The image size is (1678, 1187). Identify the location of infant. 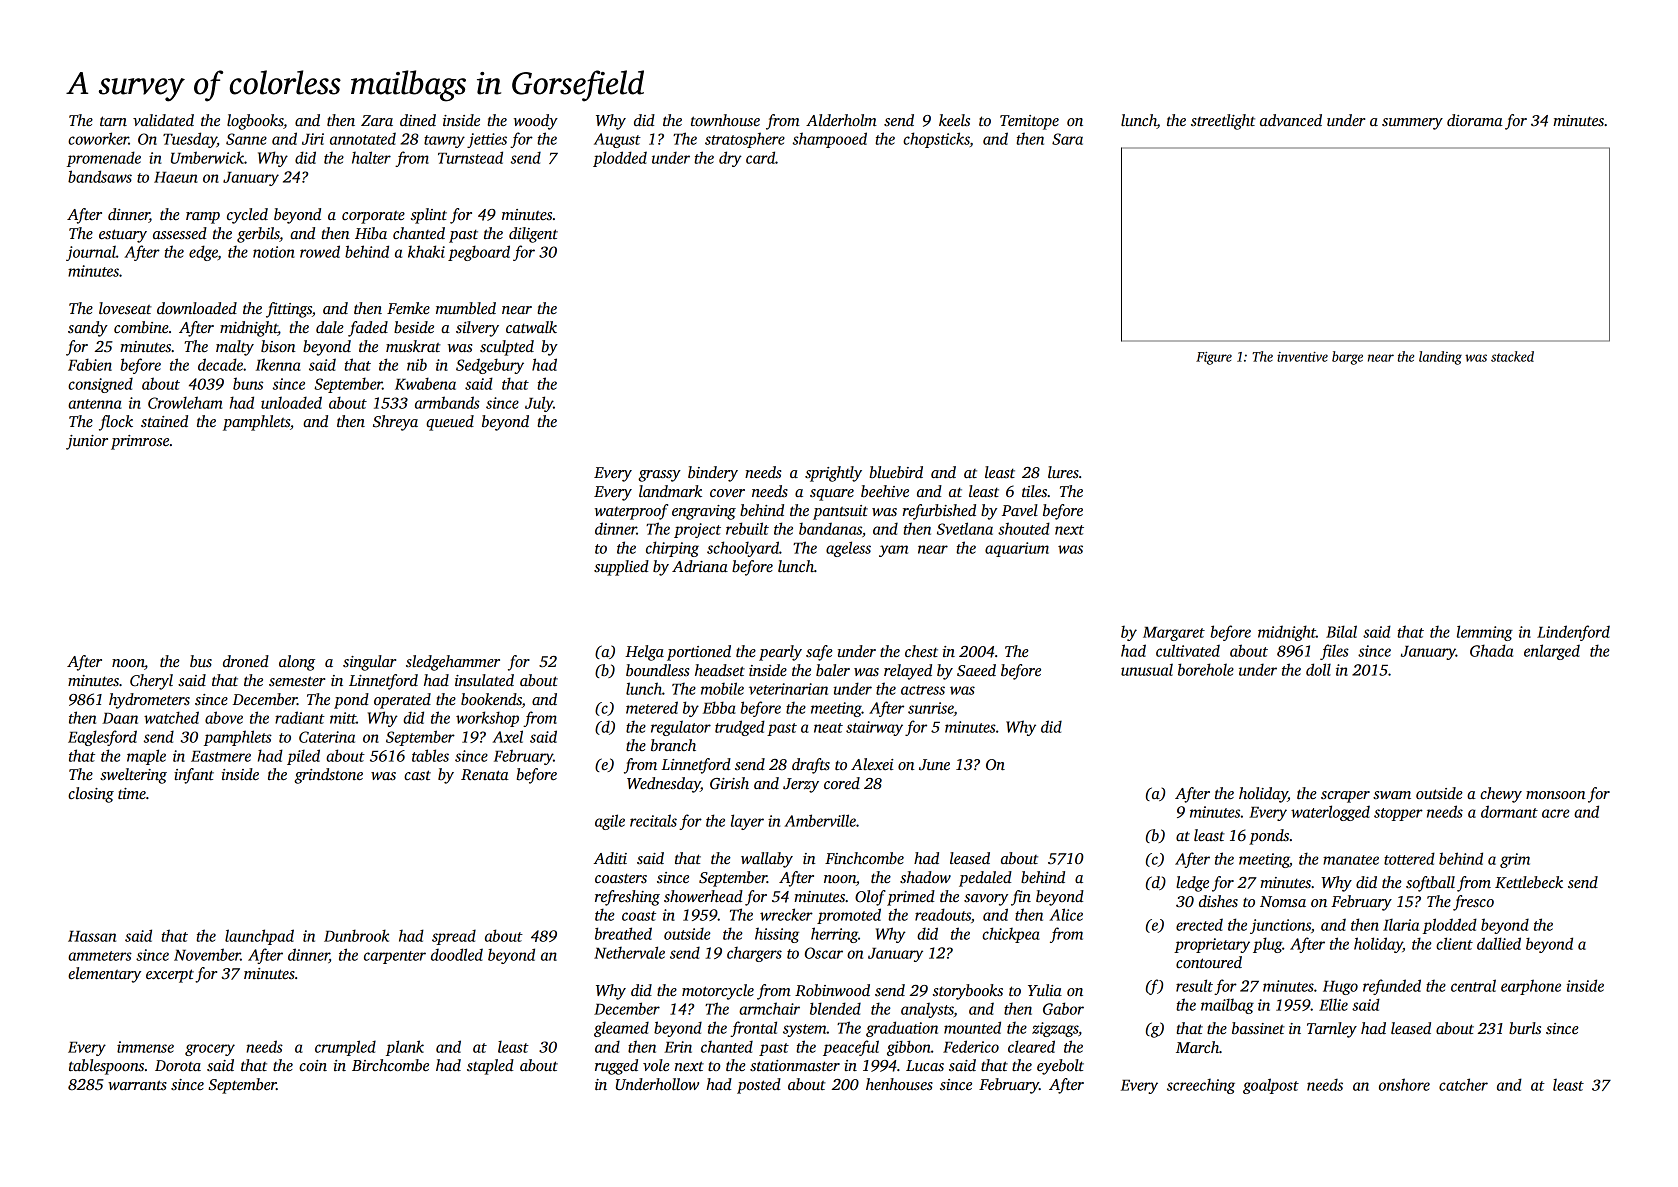
(194, 776).
